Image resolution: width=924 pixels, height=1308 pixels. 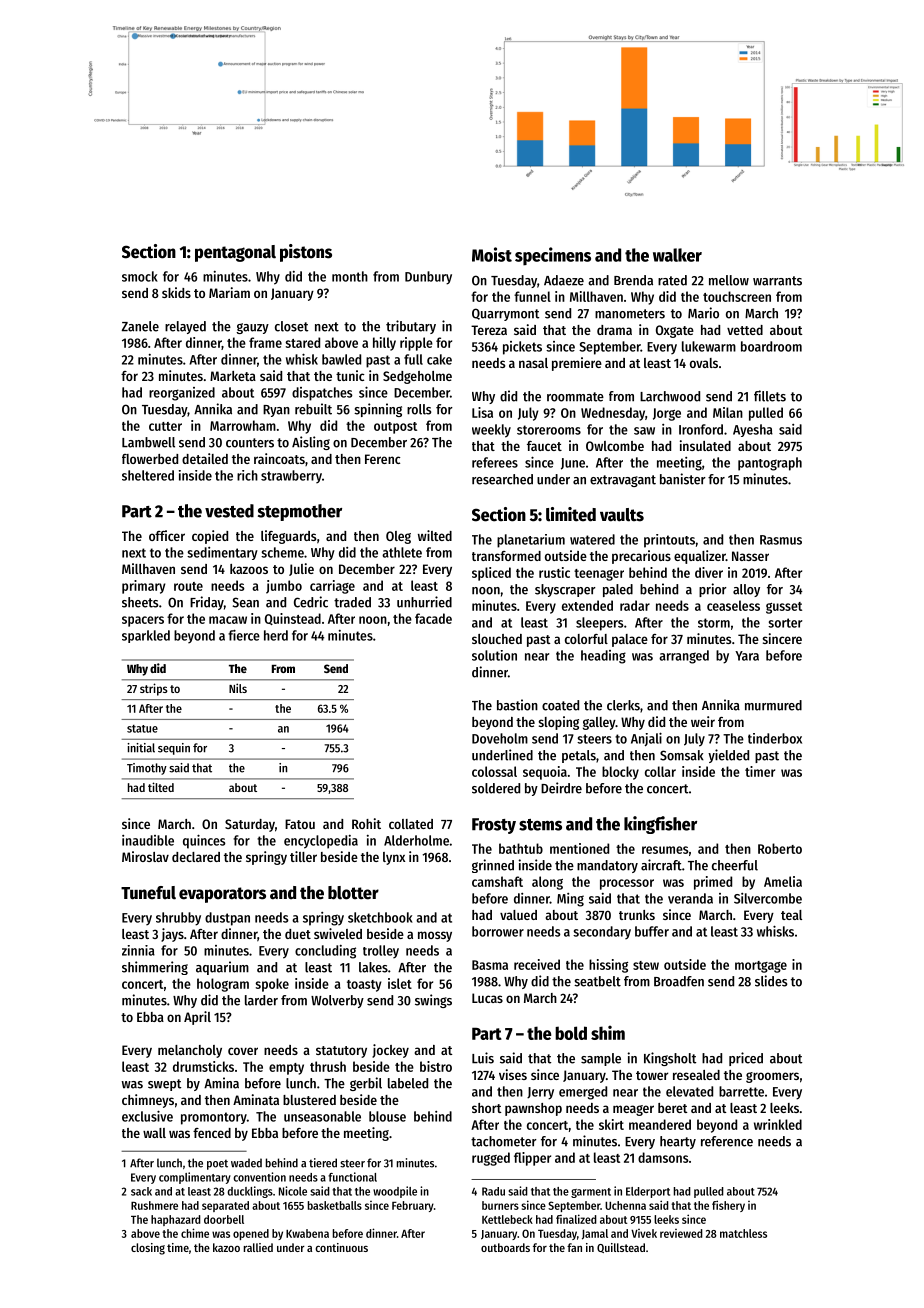 What do you see at coordinates (436, 1066) in the screenshot?
I see `bistro` at bounding box center [436, 1066].
